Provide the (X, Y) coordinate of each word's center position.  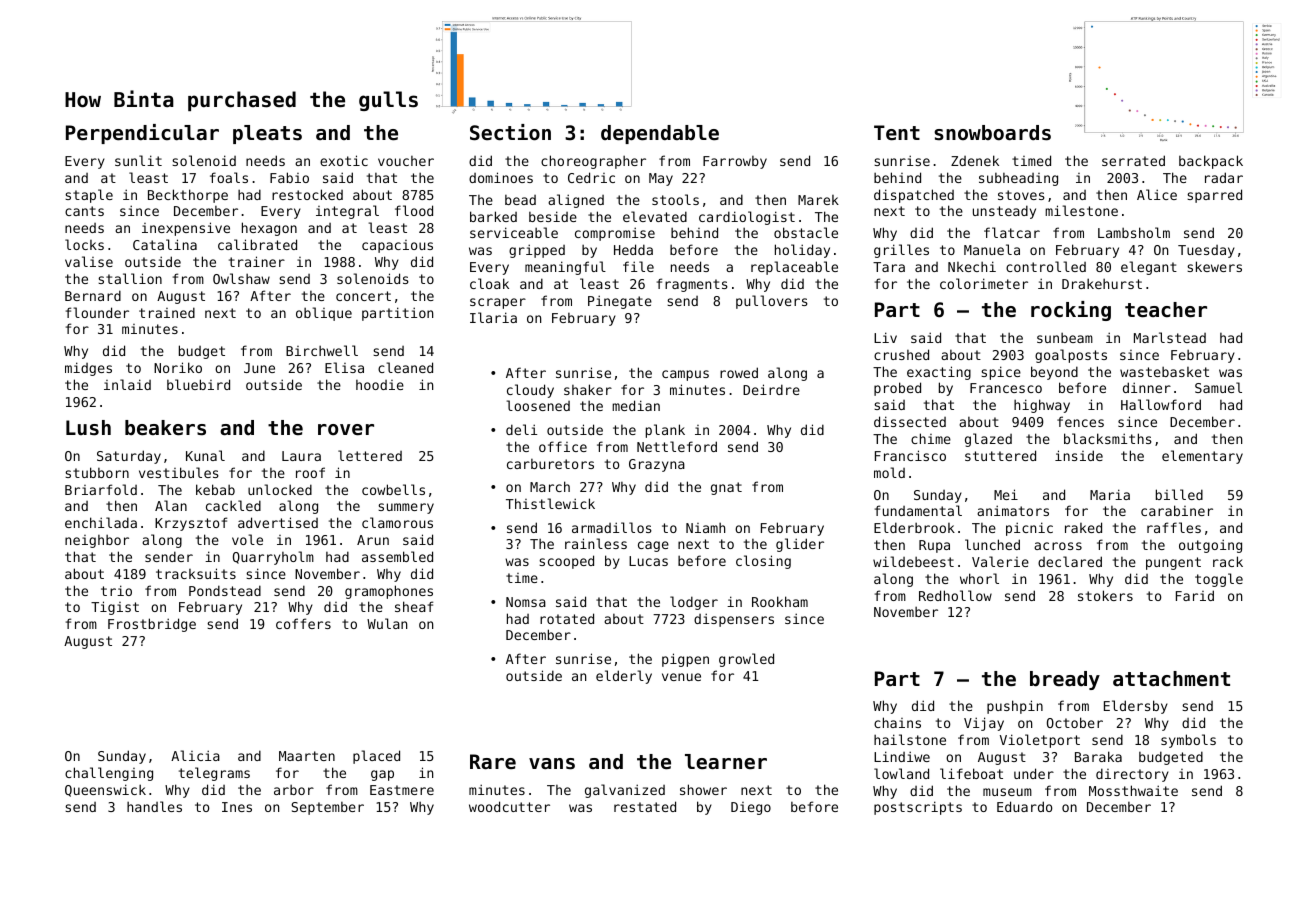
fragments (692, 285)
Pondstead (225, 590)
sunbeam (1065, 338)
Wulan (387, 623)
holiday (802, 251)
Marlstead (1170, 337)
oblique (324, 314)
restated (645, 806)
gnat (726, 488)
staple (89, 196)
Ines (237, 807)
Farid (1195, 595)
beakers (165, 428)
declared (1070, 561)
